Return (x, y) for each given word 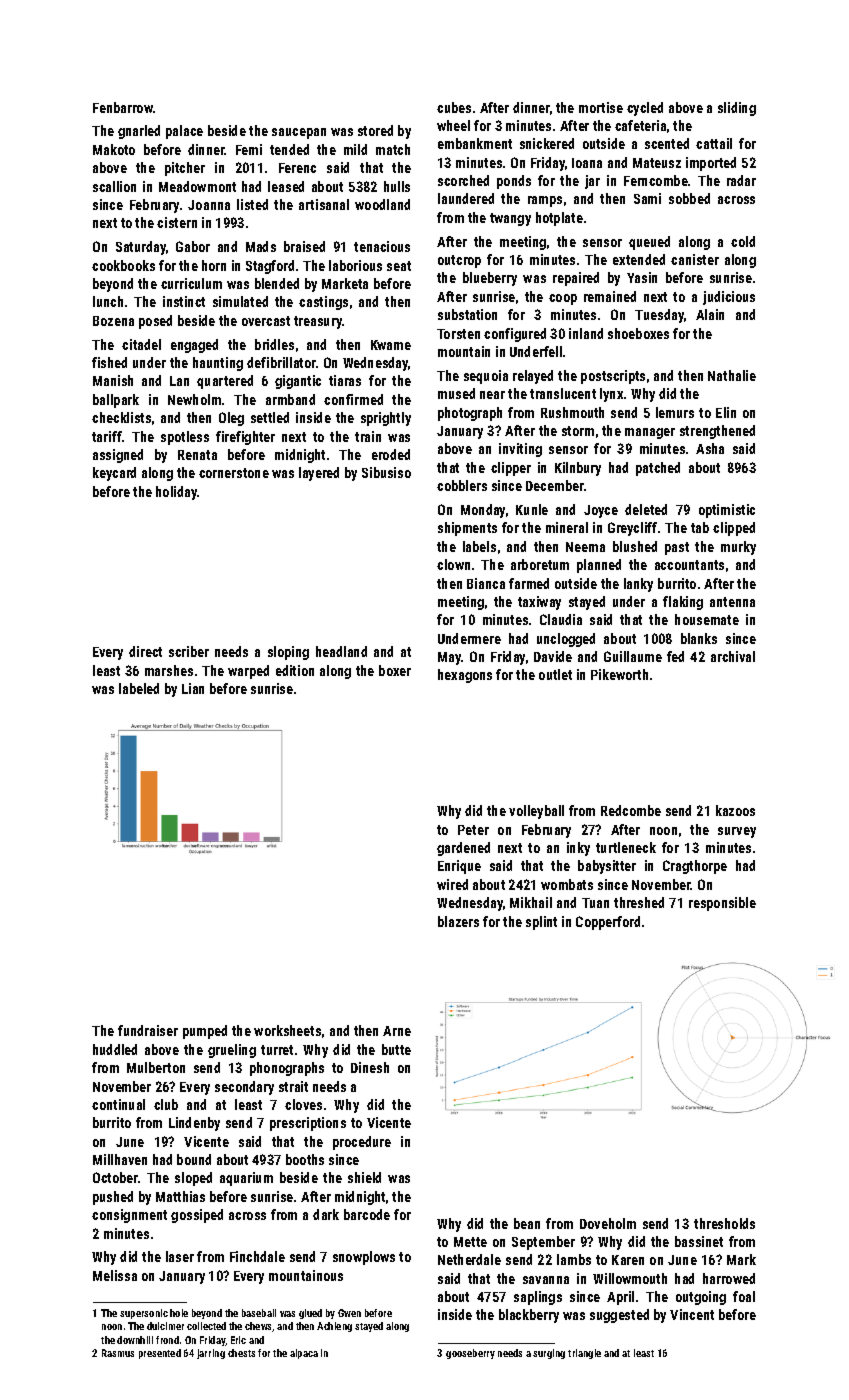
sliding (737, 109)
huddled (115, 1049)
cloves (303, 1104)
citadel (141, 344)
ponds (514, 182)
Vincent (692, 1314)
